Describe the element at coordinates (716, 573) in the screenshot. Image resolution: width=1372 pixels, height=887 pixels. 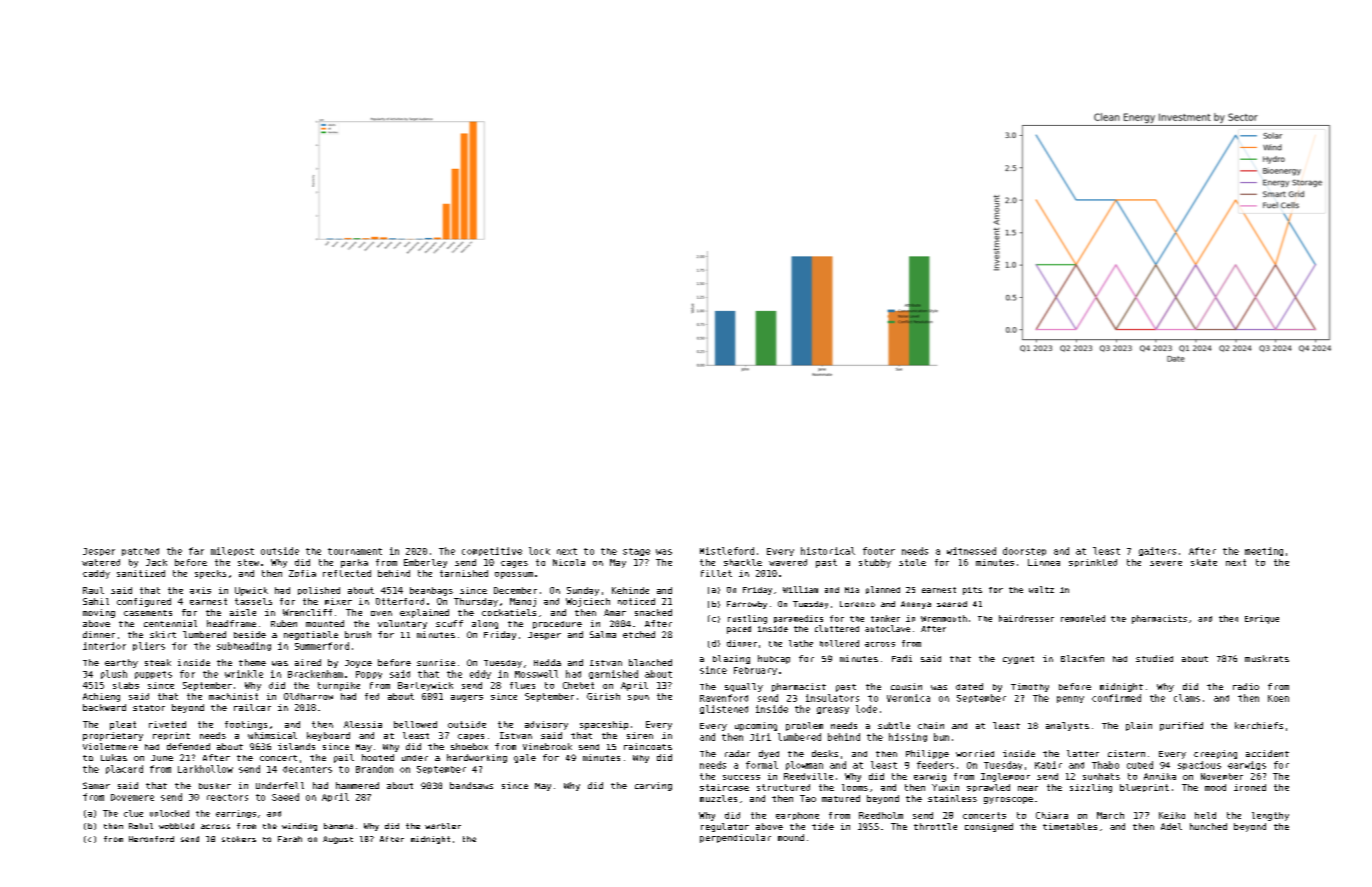
I see `fillet` at that location.
